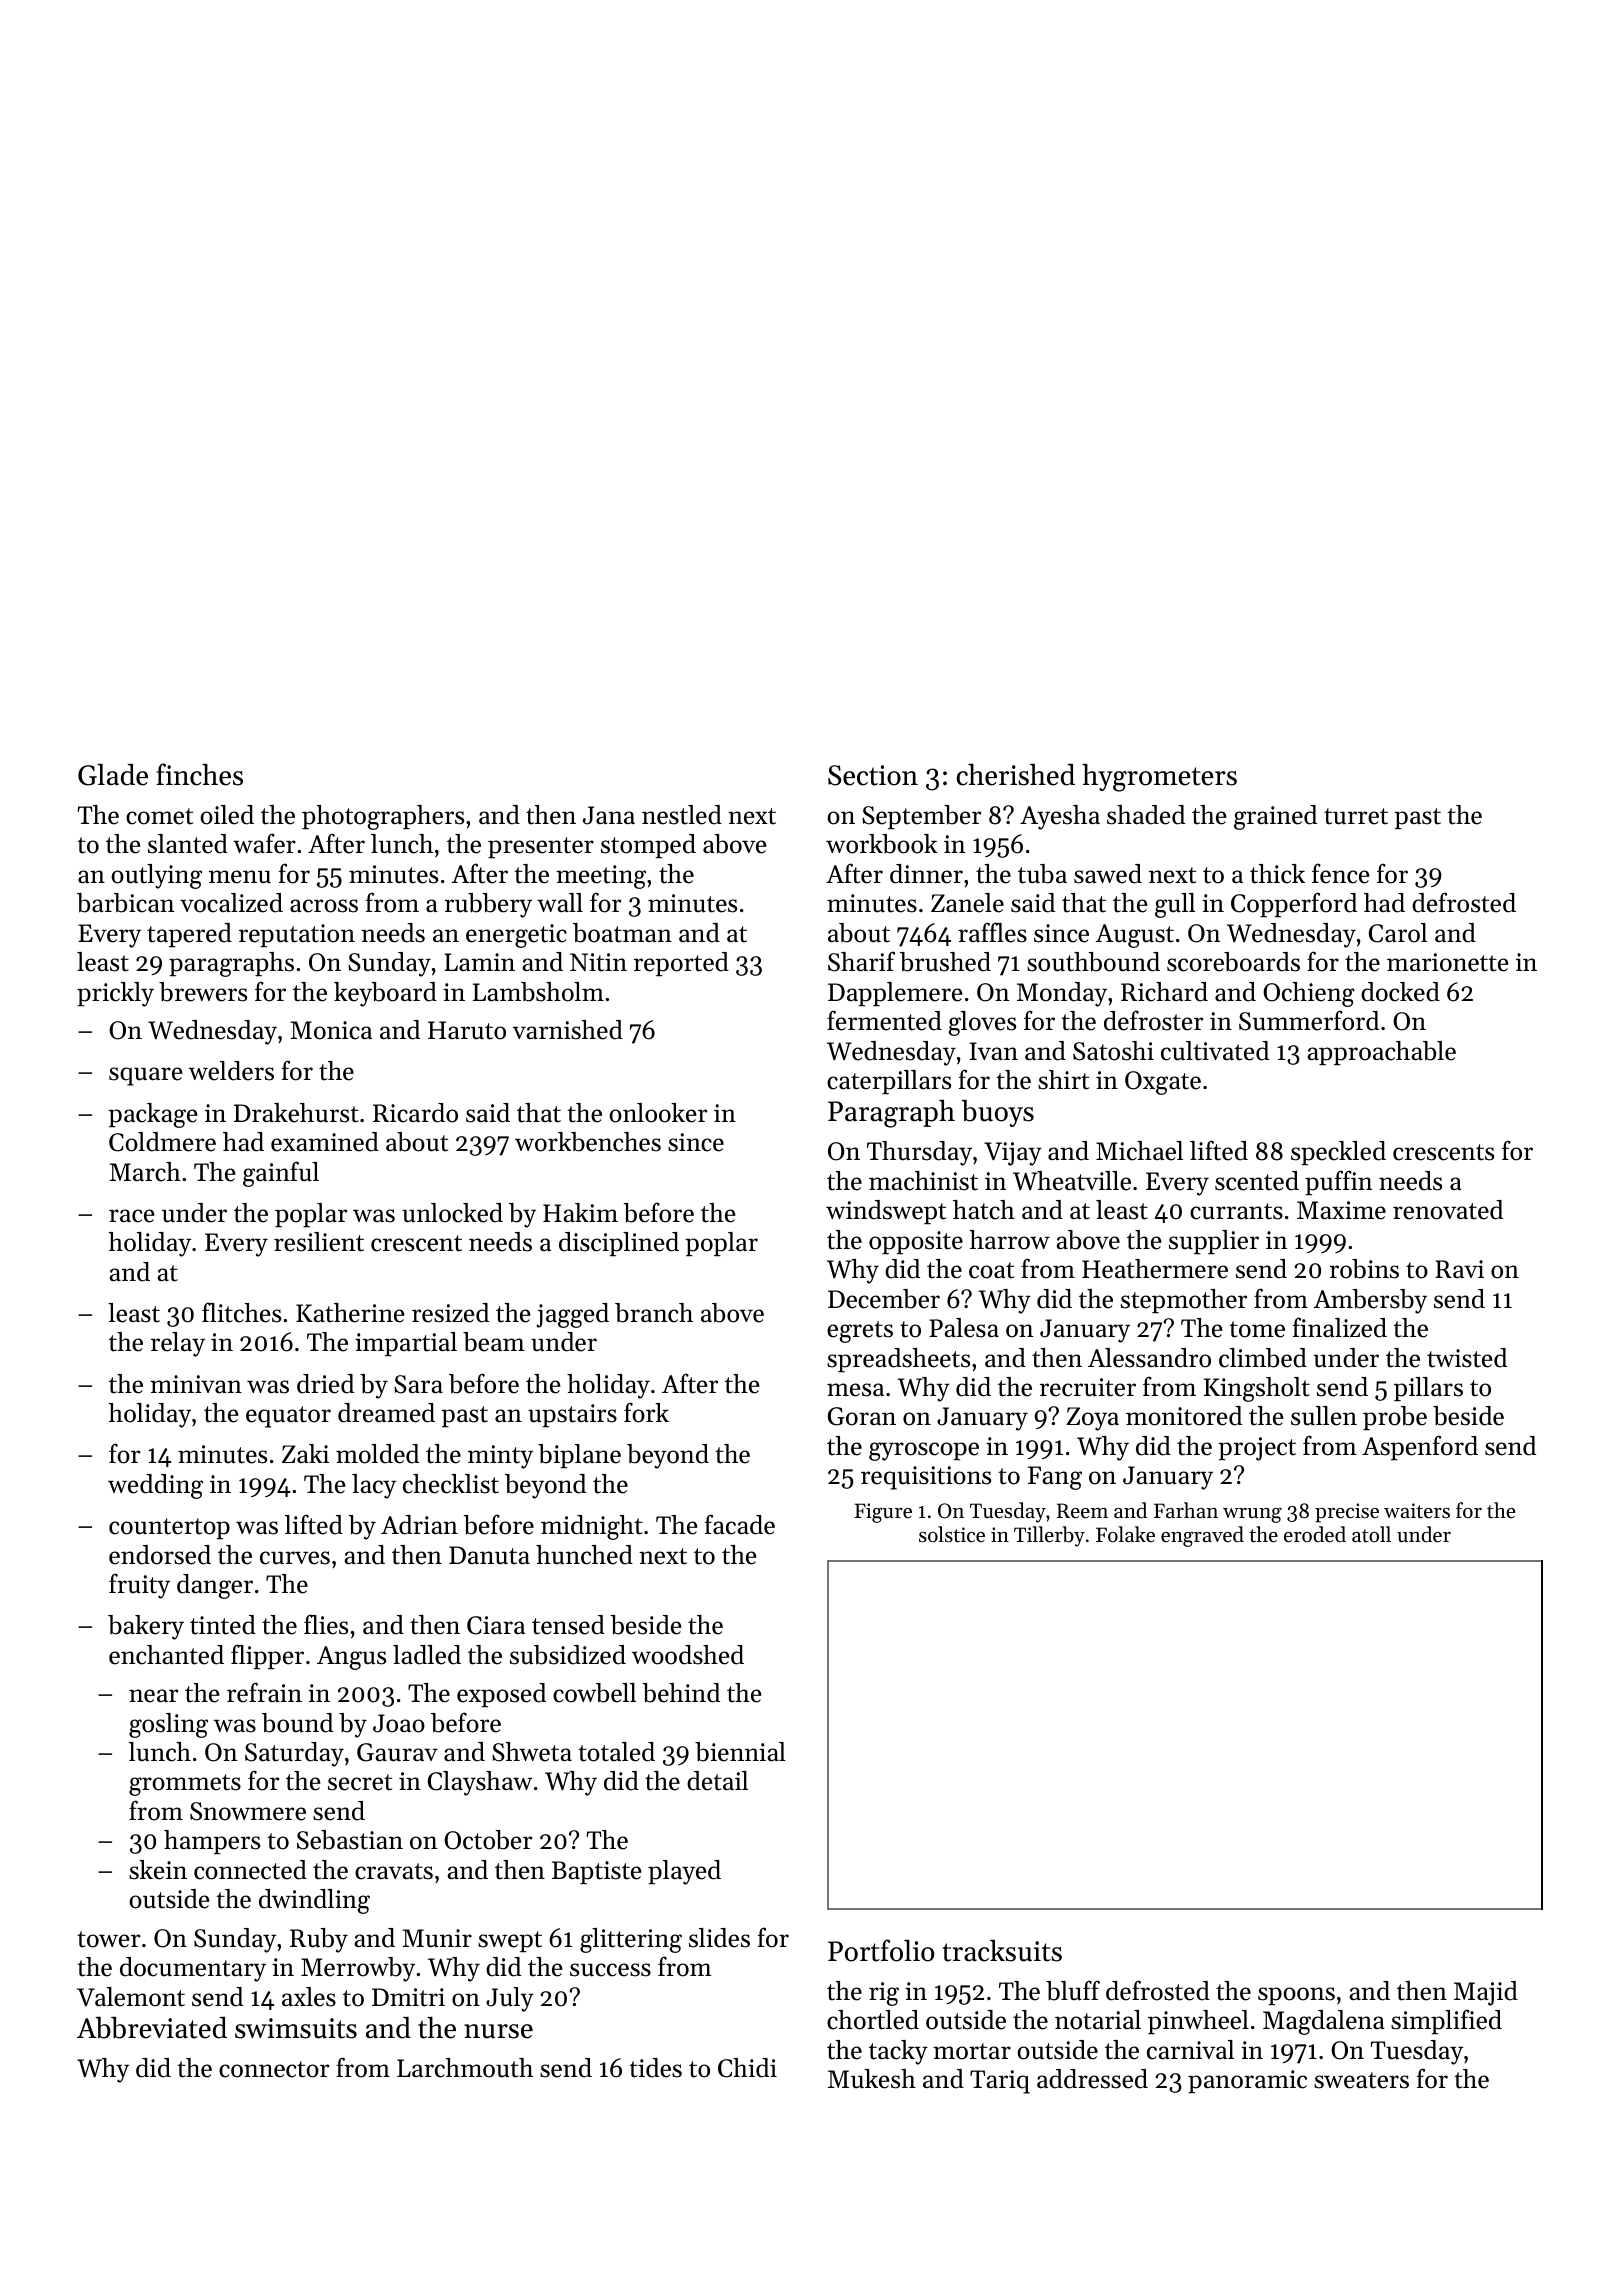 The width and height of the page is (1620, 2292). Describe the element at coordinates (883, 1513) in the page. I see `Figure` at that location.
